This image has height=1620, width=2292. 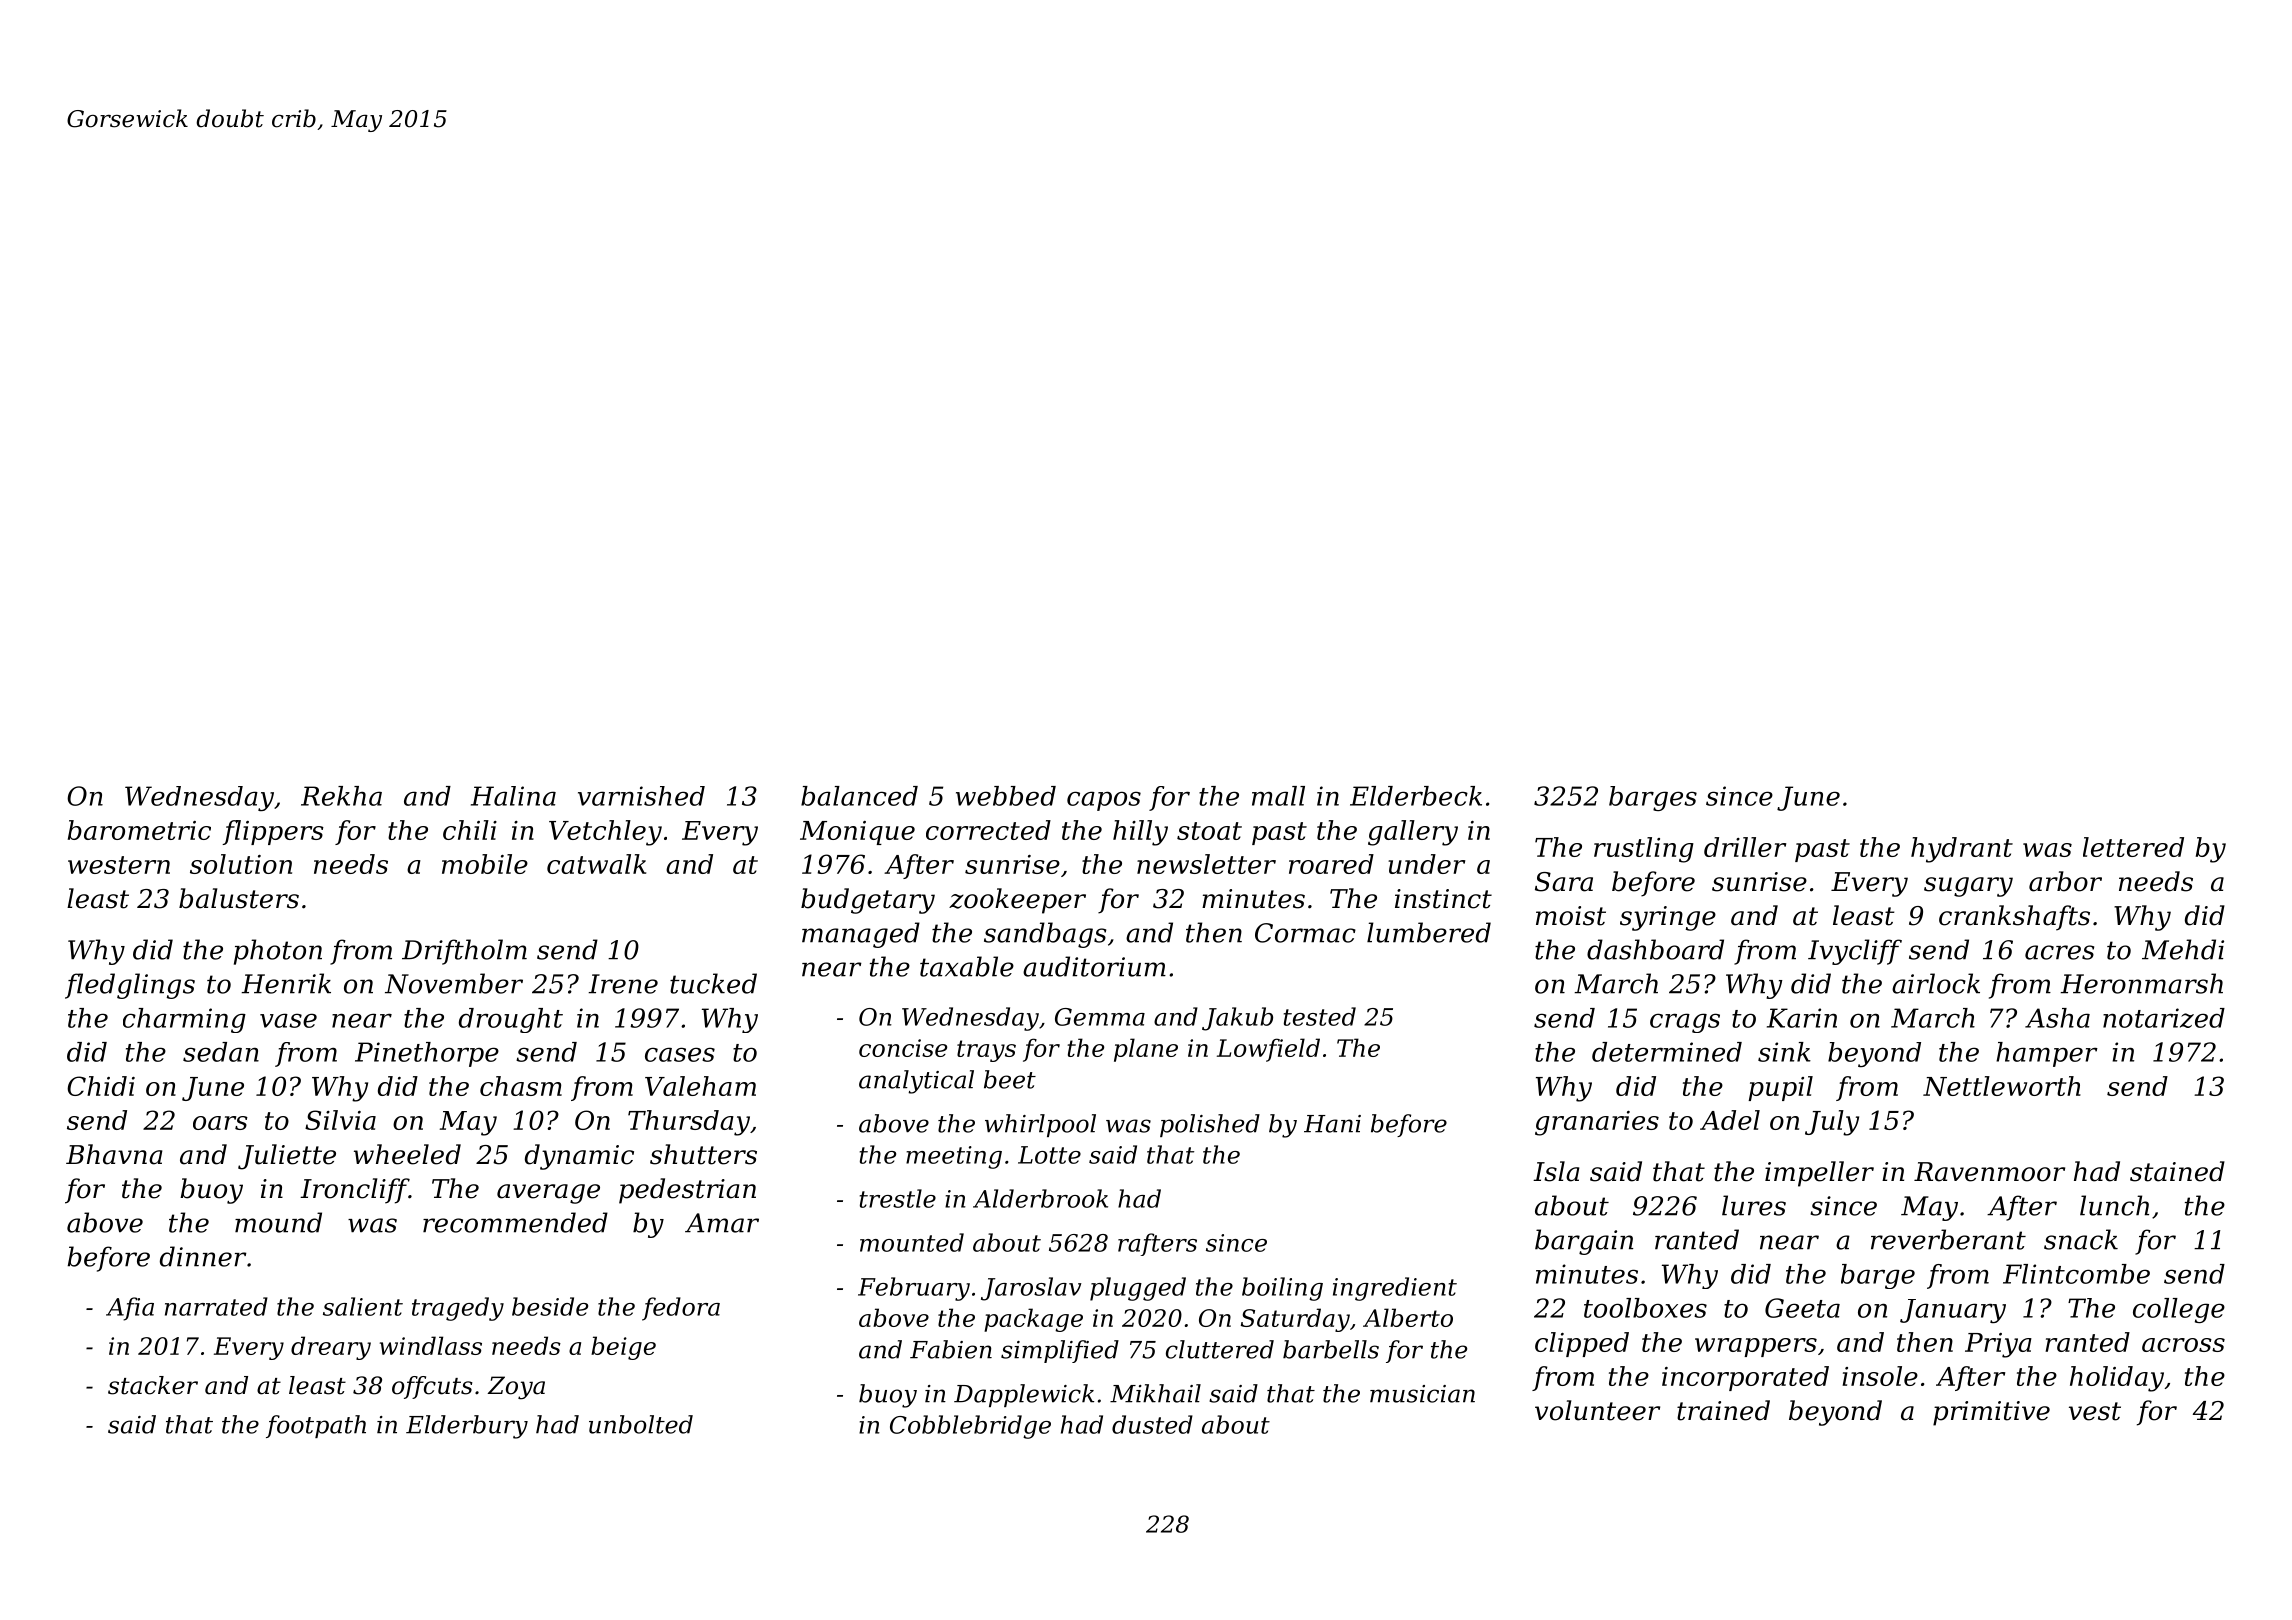 I want to click on Hani, so click(x=1332, y=1124).
